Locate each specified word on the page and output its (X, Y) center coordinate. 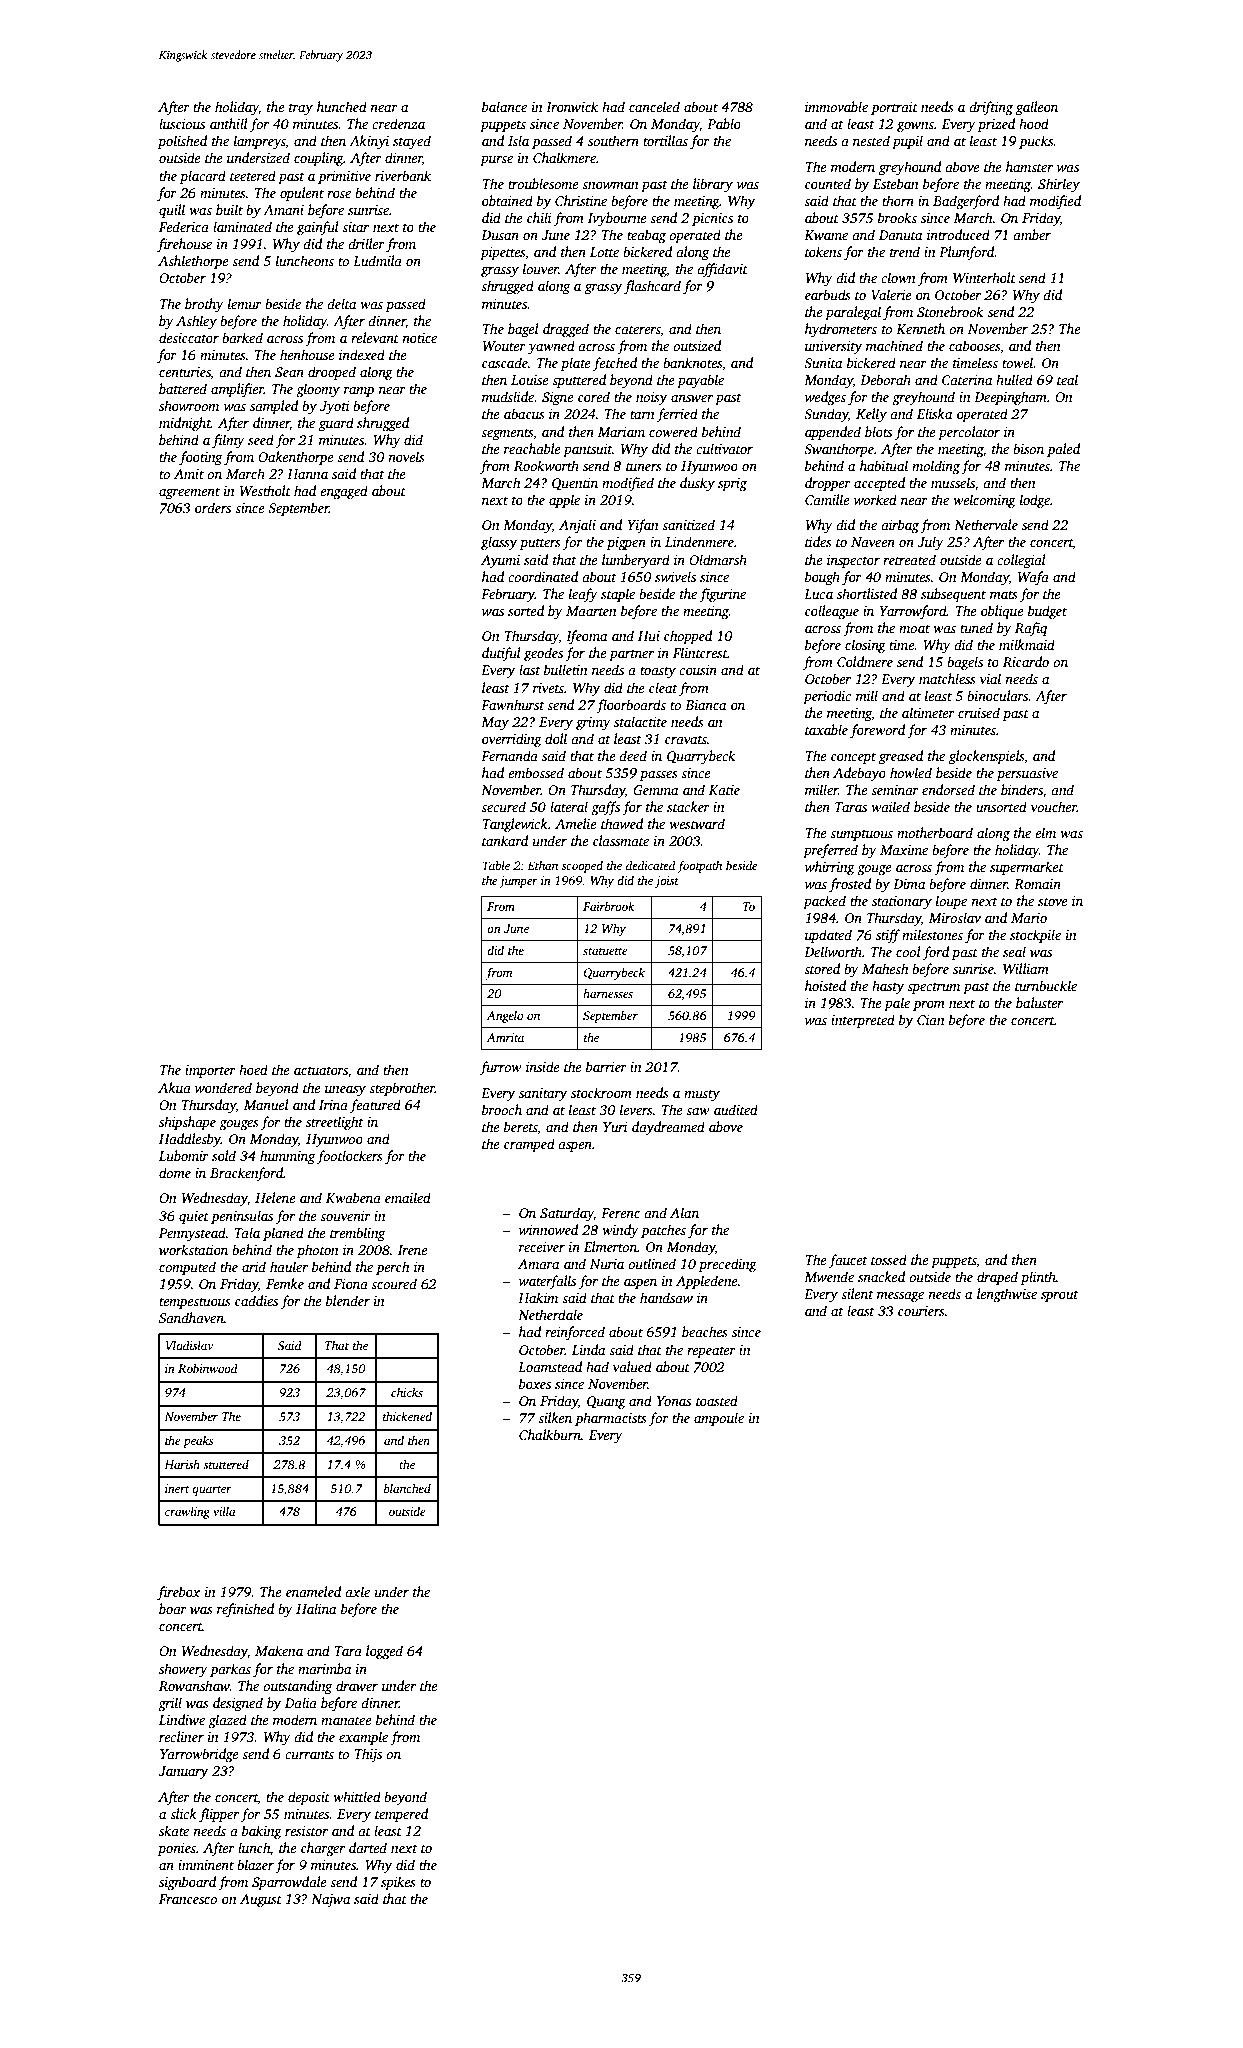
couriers (921, 1311)
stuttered (226, 1464)
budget (1047, 612)
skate (174, 1830)
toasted (717, 1400)
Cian (931, 1020)
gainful (318, 228)
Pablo (724, 123)
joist (667, 882)
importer (210, 1071)
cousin (698, 670)
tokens (823, 251)
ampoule (719, 1419)
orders (213, 507)
